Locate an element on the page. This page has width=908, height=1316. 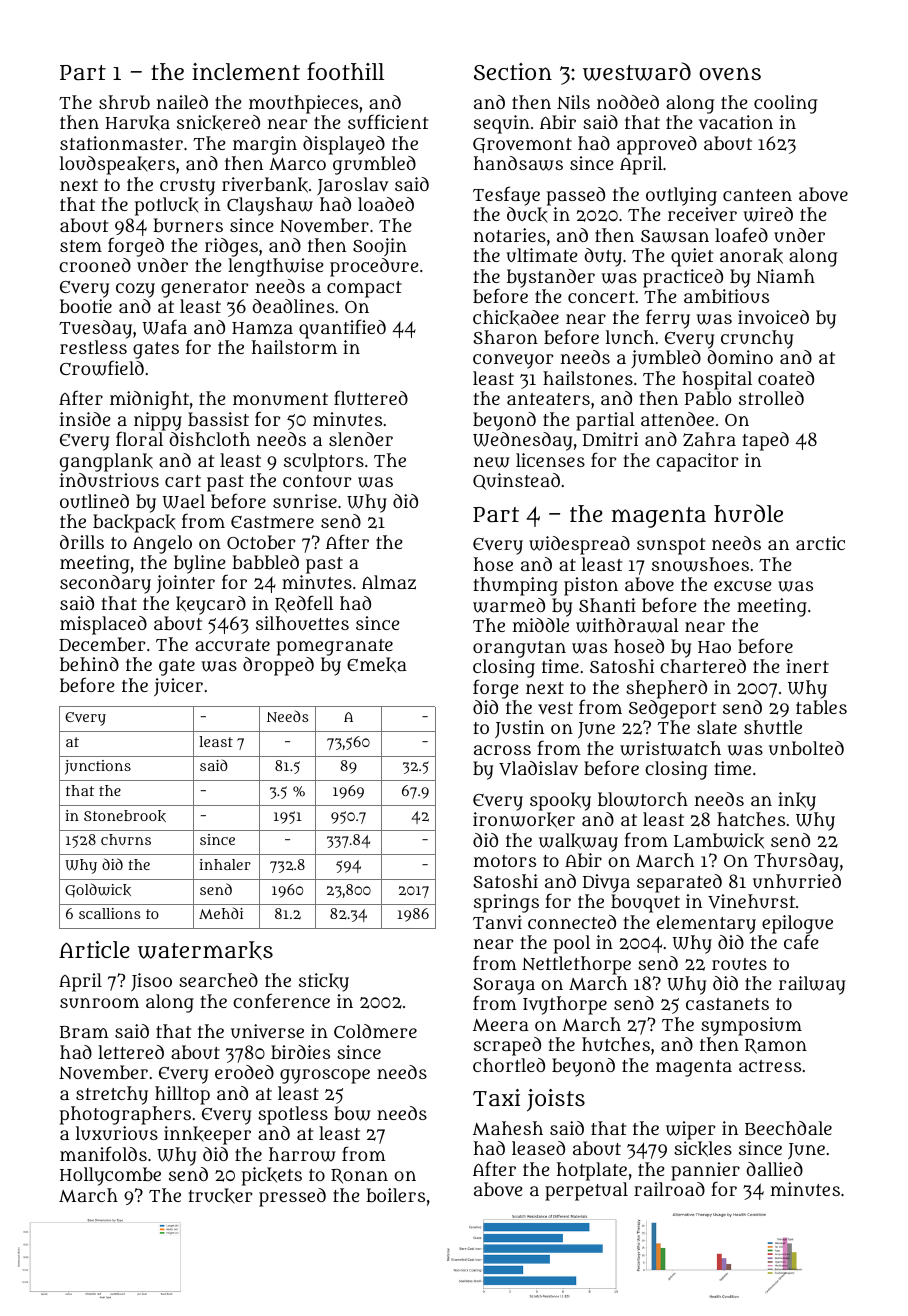
Crowfield is located at coordinates (102, 368).
